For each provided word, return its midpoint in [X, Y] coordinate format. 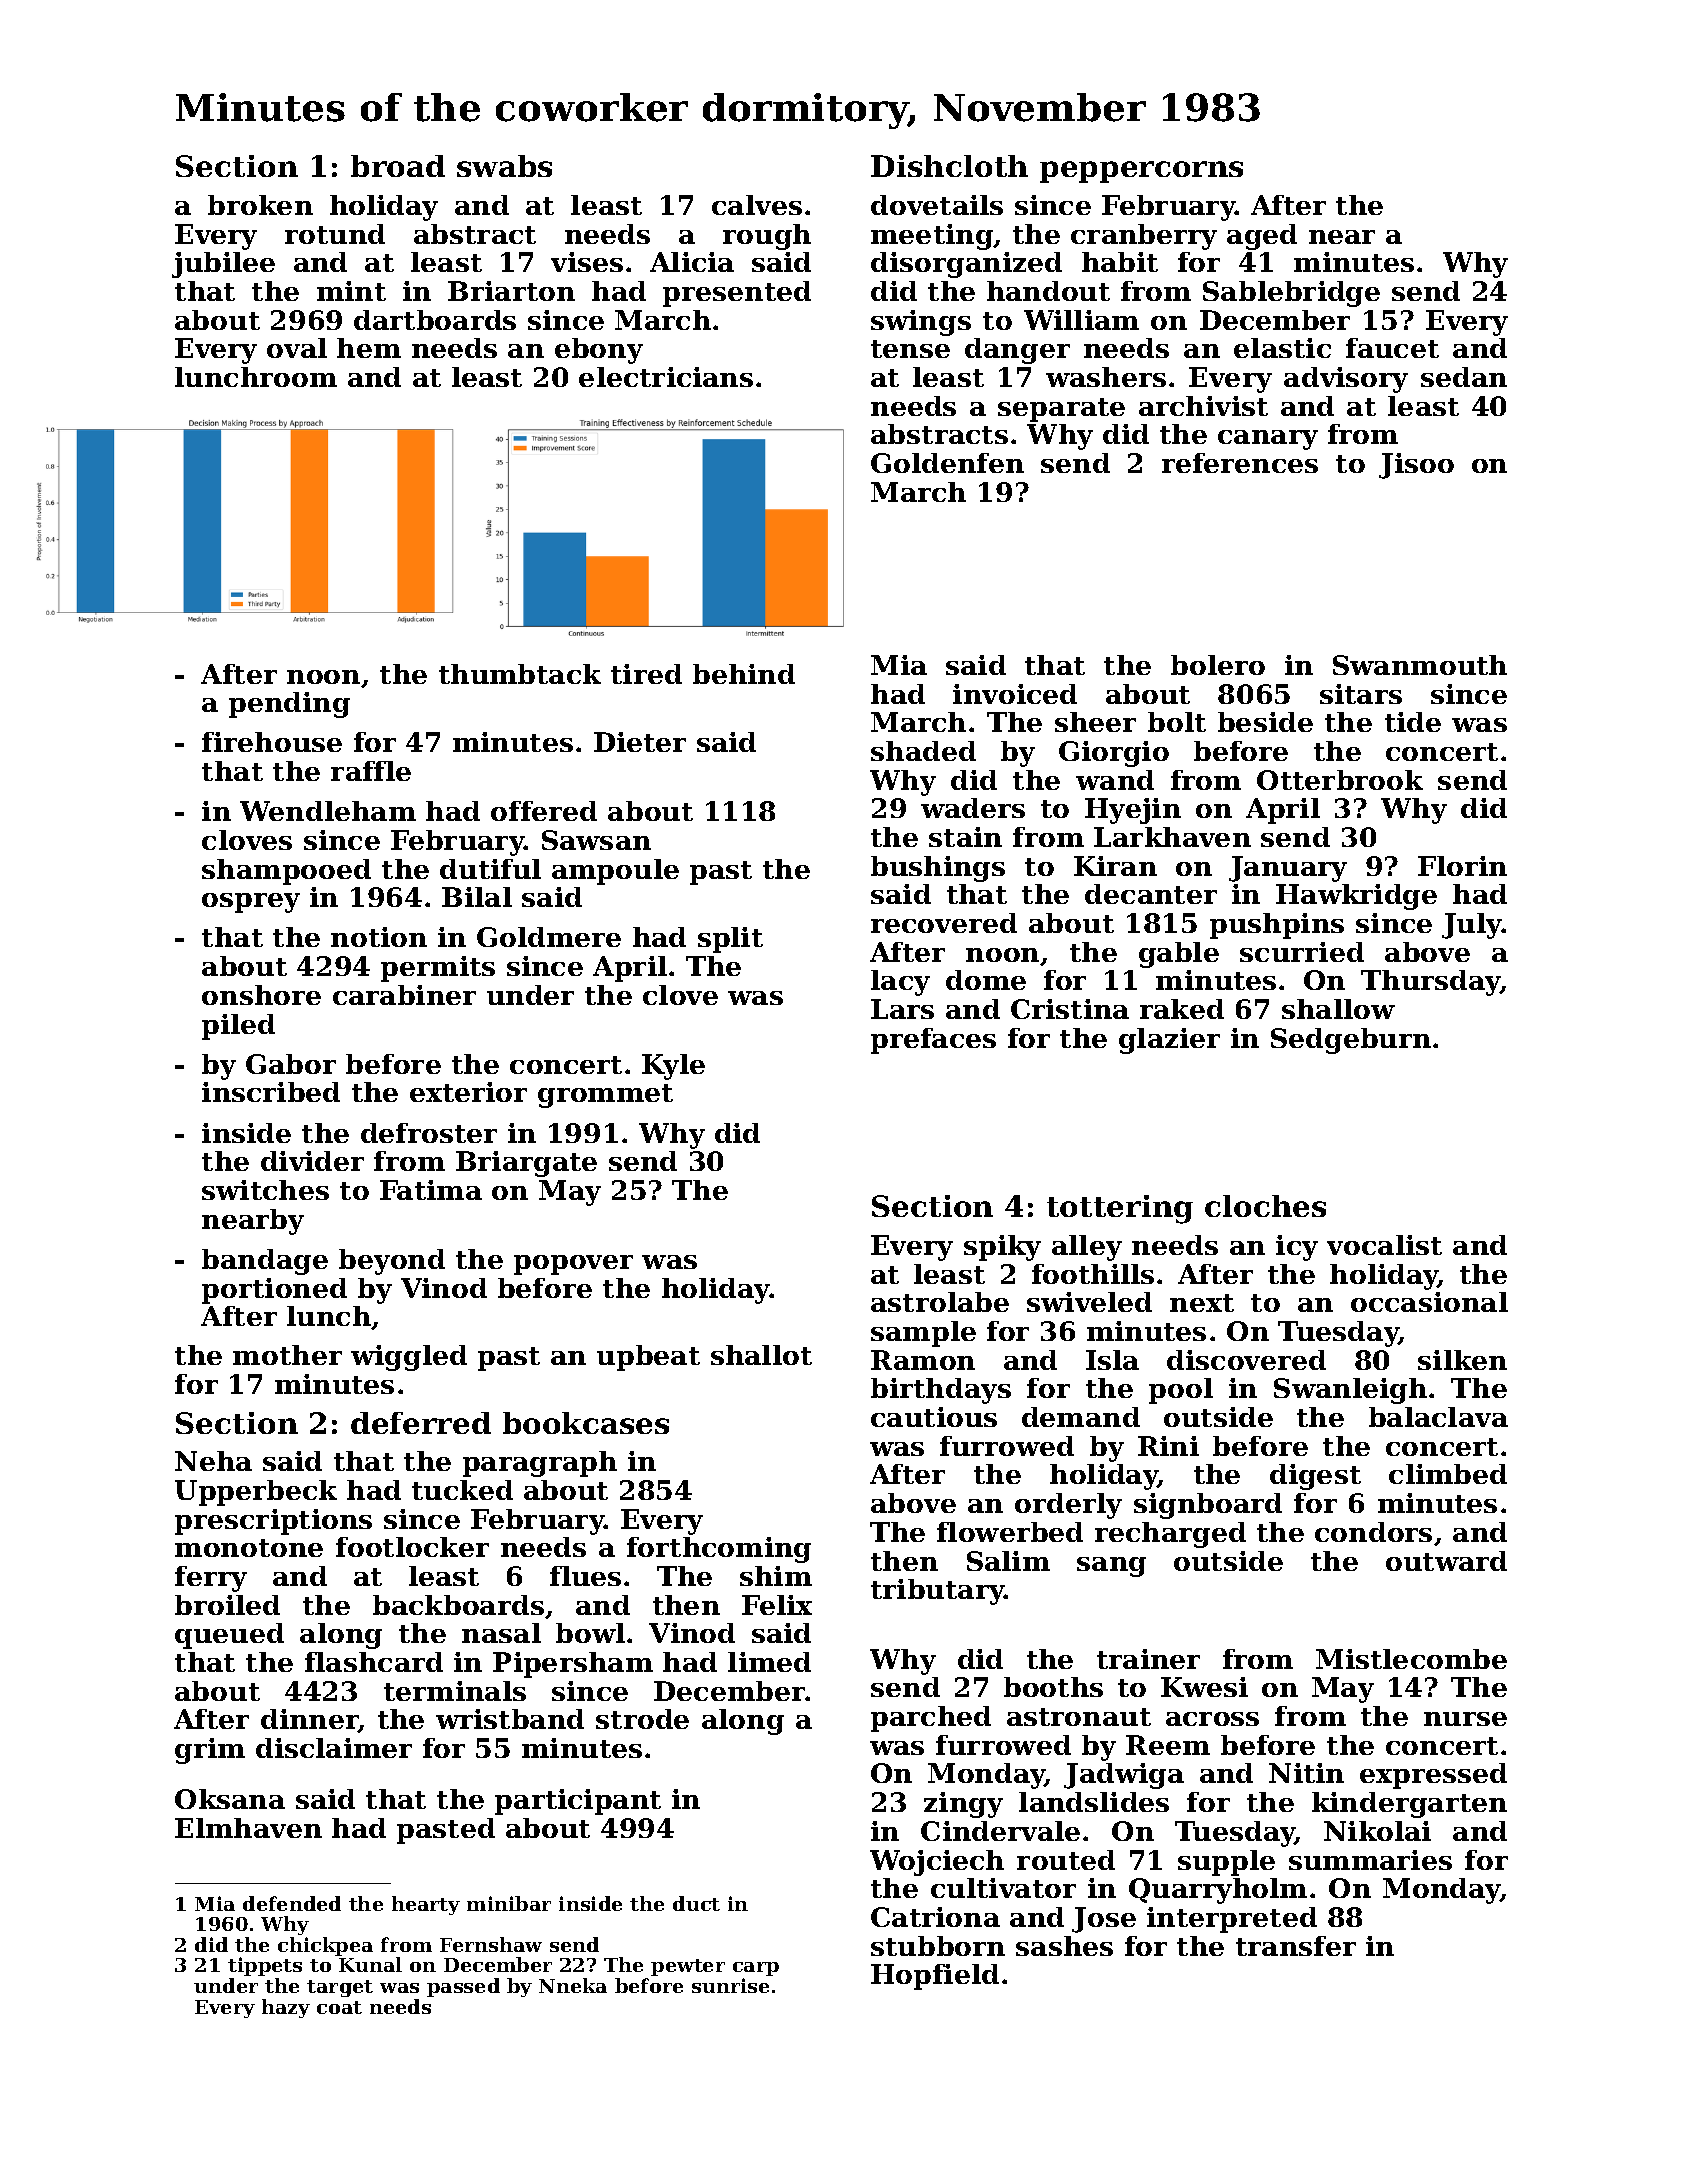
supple [1226, 1863]
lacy [900, 983]
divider [312, 1161]
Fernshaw [491, 1944]
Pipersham [573, 1665]
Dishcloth [949, 166]
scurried [1302, 952]
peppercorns [1141, 172]
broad [398, 166]
